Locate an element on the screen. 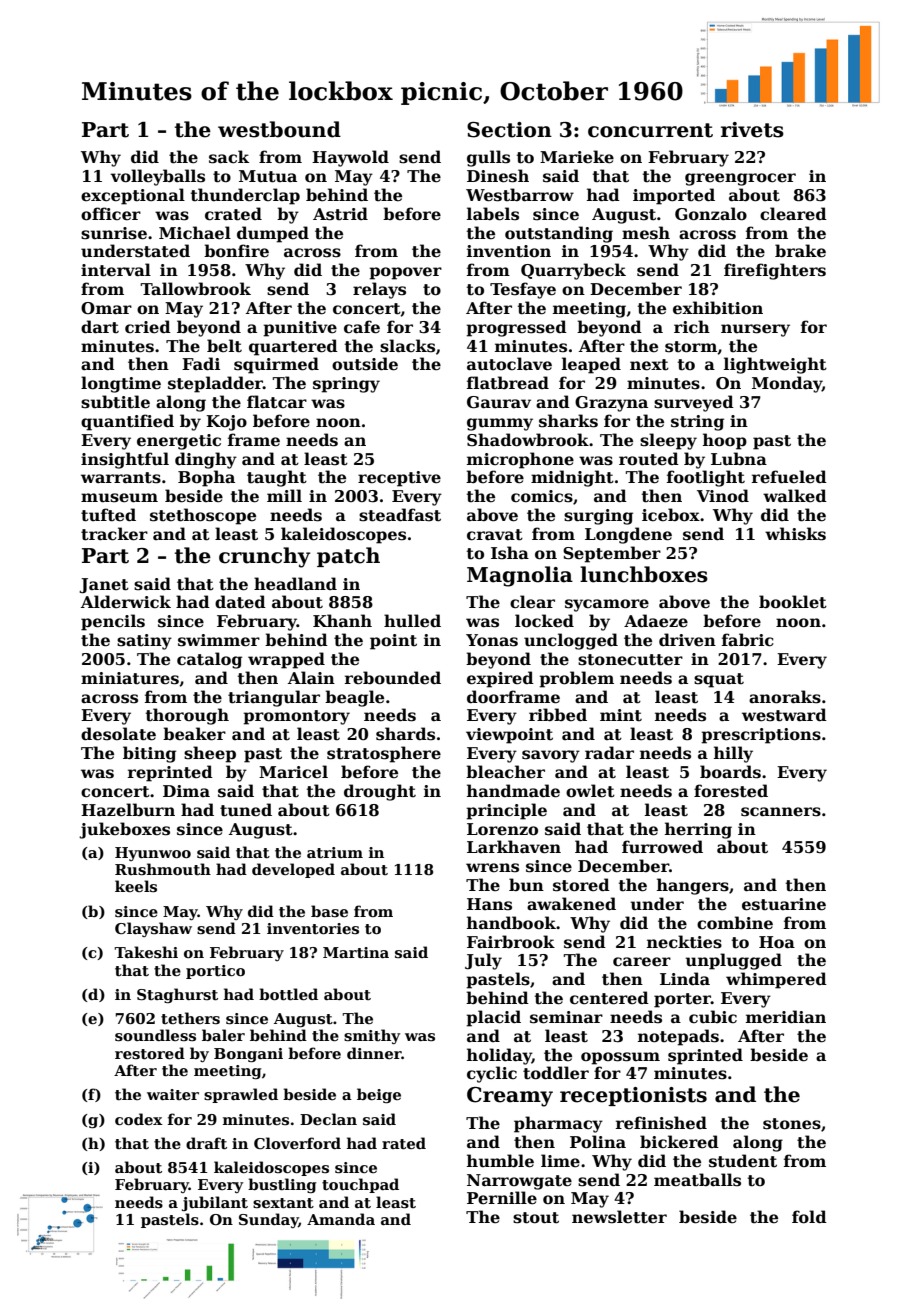 Image resolution: width=908 pixels, height=1316 pixels. jubilant is located at coordinates (215, 1203).
